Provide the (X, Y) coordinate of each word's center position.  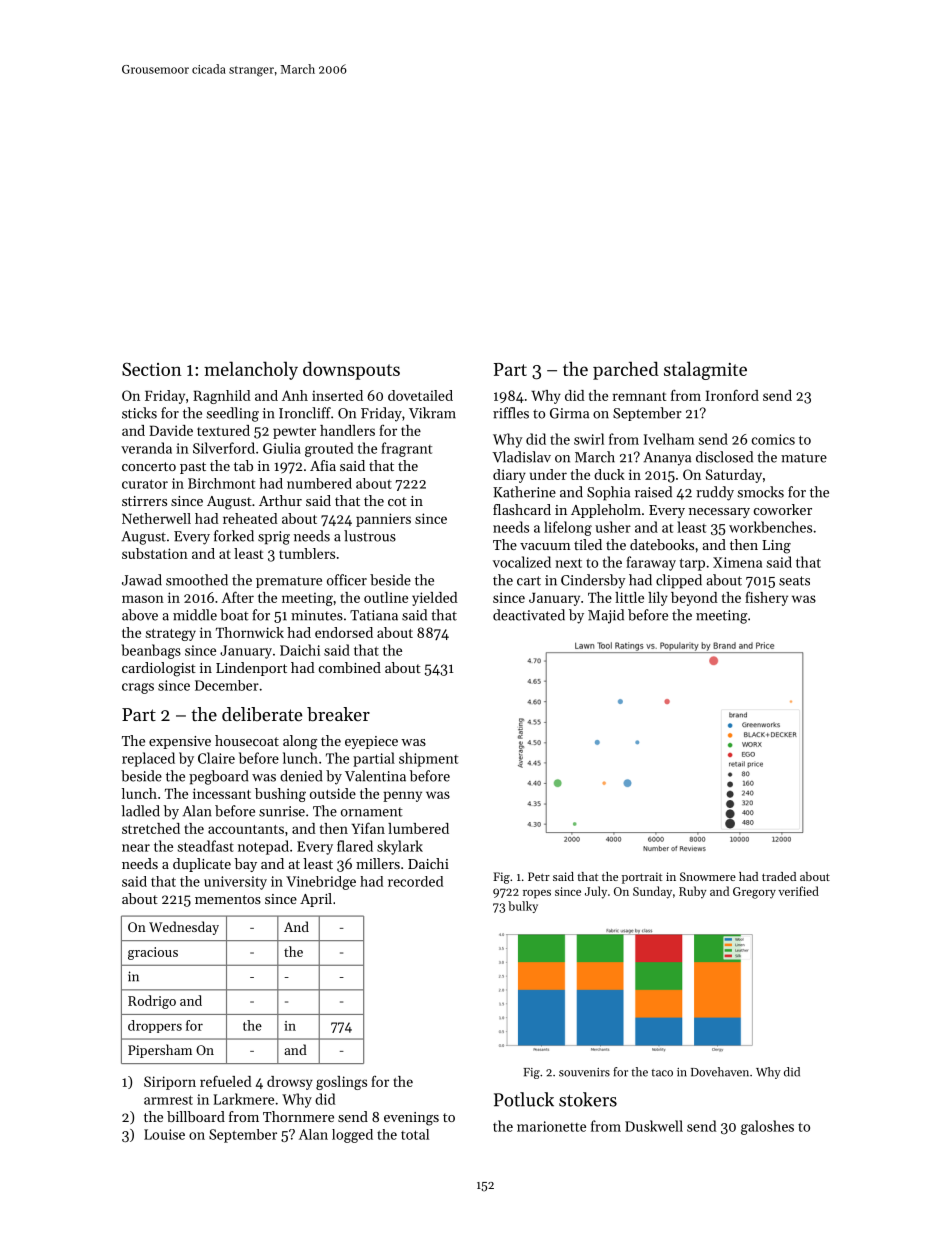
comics (773, 439)
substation (155, 553)
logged (352, 1136)
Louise (164, 1134)
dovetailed (420, 395)
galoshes (767, 1127)
